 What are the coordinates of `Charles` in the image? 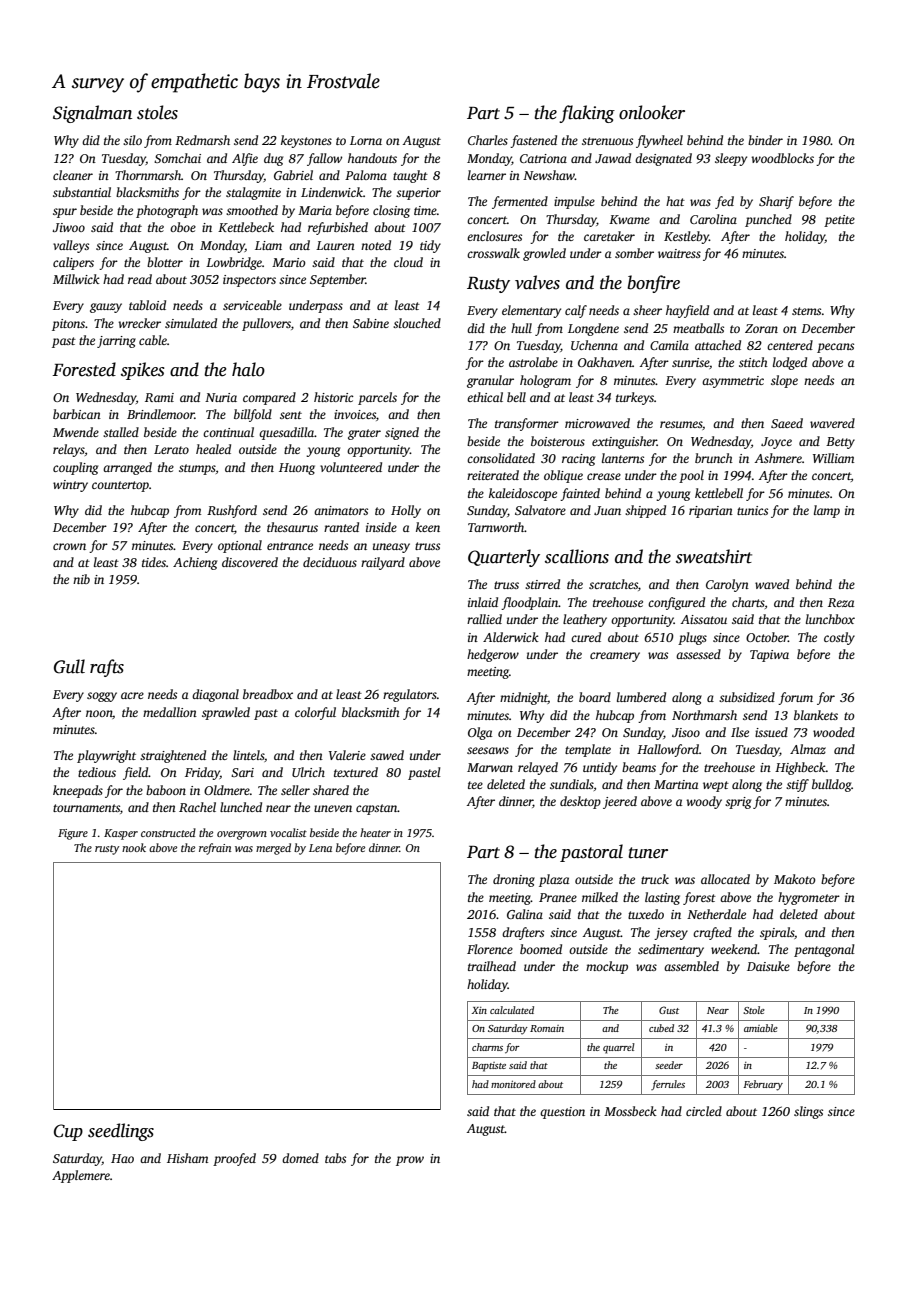 It's located at (488, 140).
